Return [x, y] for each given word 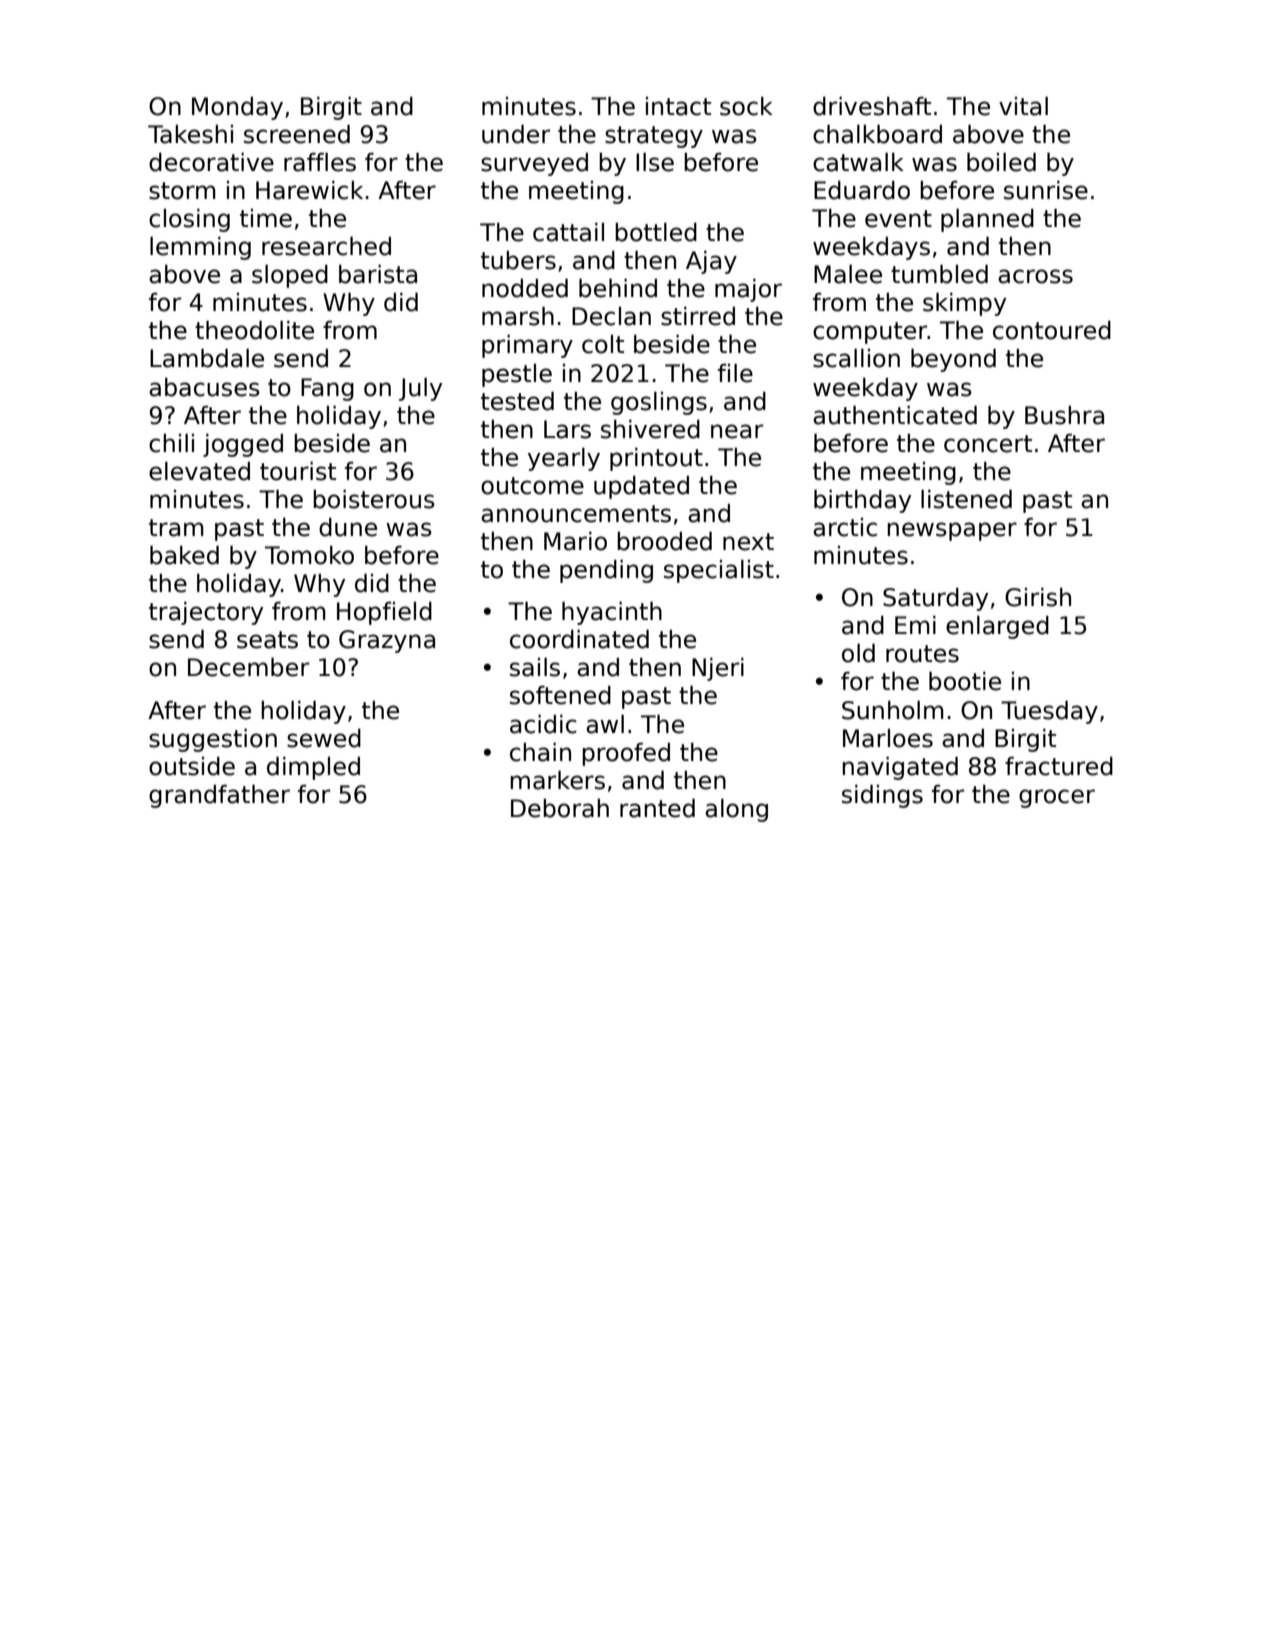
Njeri [718, 669]
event [898, 219]
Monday [237, 108]
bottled [656, 232]
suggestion [213, 740]
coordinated [579, 639]
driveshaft [872, 106]
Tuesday [1049, 712]
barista [378, 274]
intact [678, 106]
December [248, 667]
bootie [965, 681]
